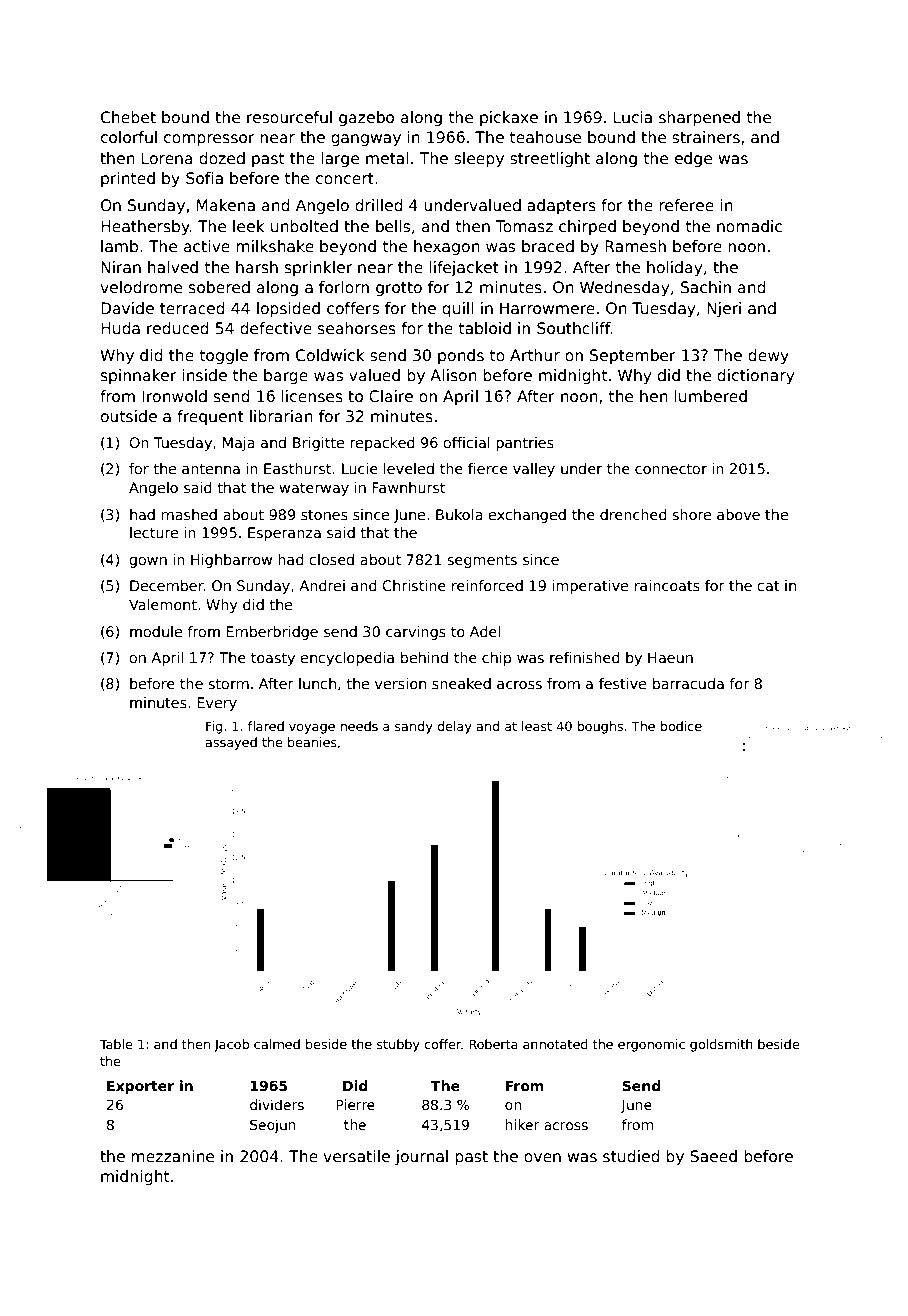 The height and width of the image is (1316, 908). I want to click on Table, so click(116, 1044).
